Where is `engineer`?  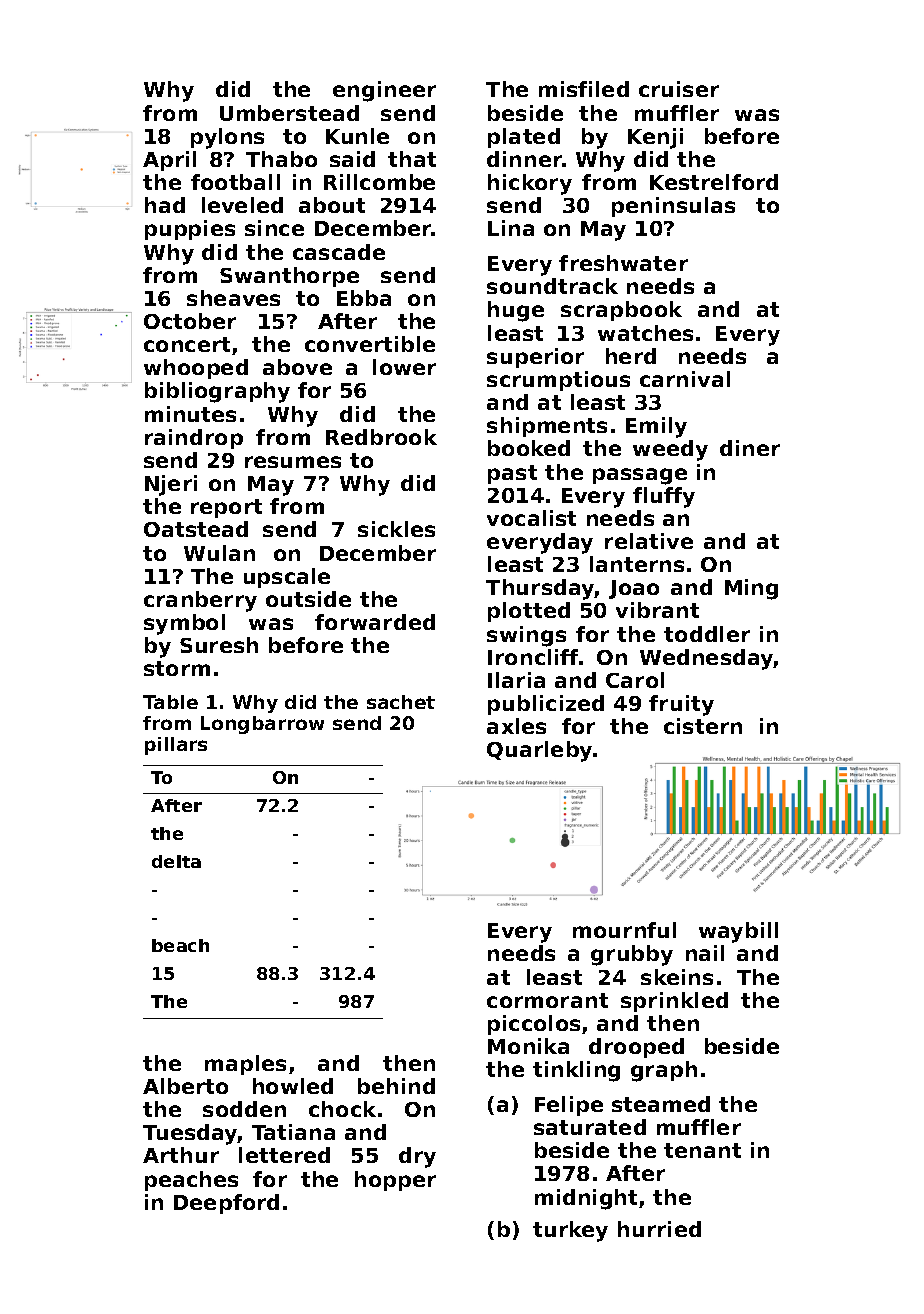 engineer is located at coordinates (384, 91).
